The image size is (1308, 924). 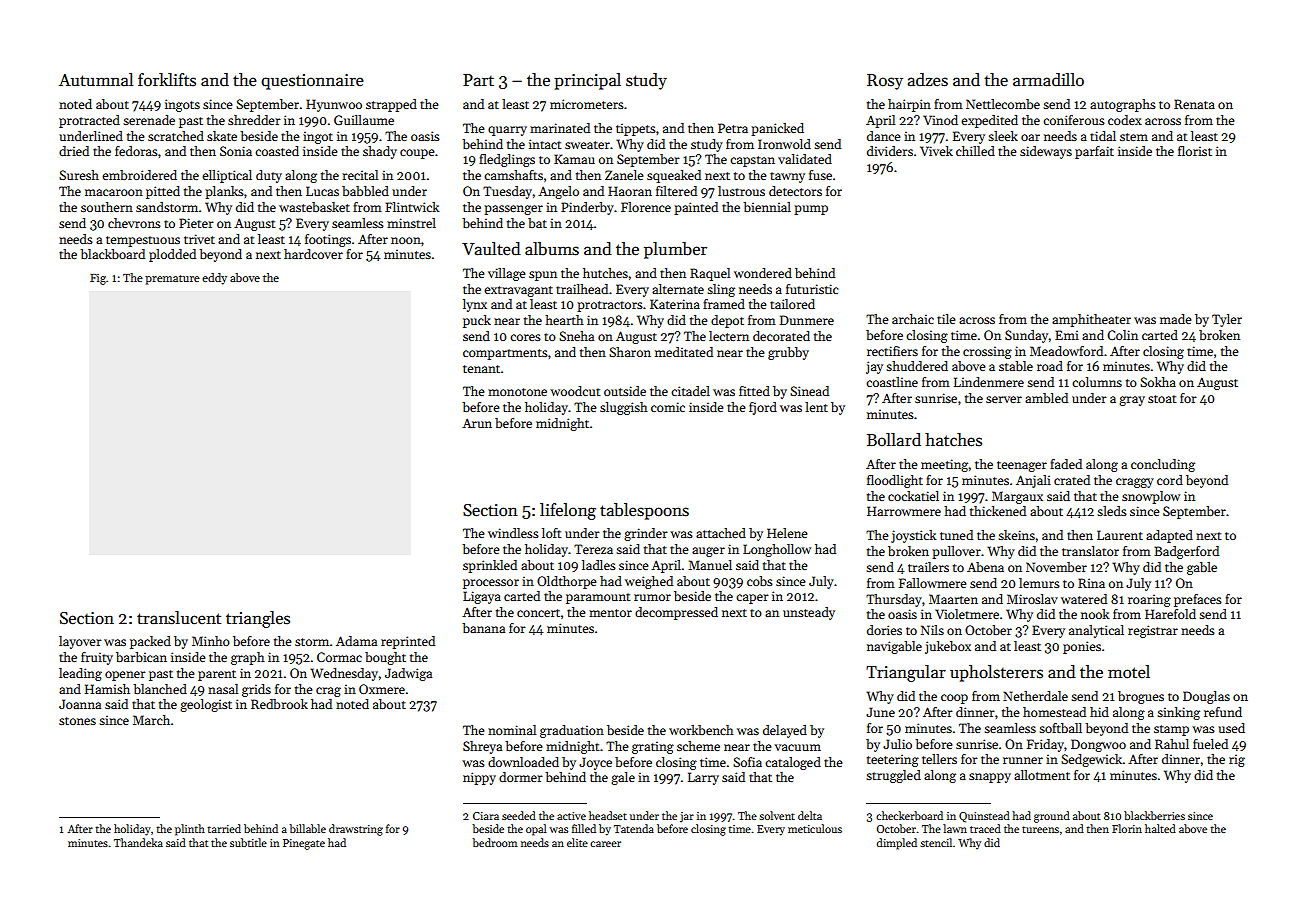 What do you see at coordinates (953, 440) in the screenshot?
I see `hatches` at bounding box center [953, 440].
